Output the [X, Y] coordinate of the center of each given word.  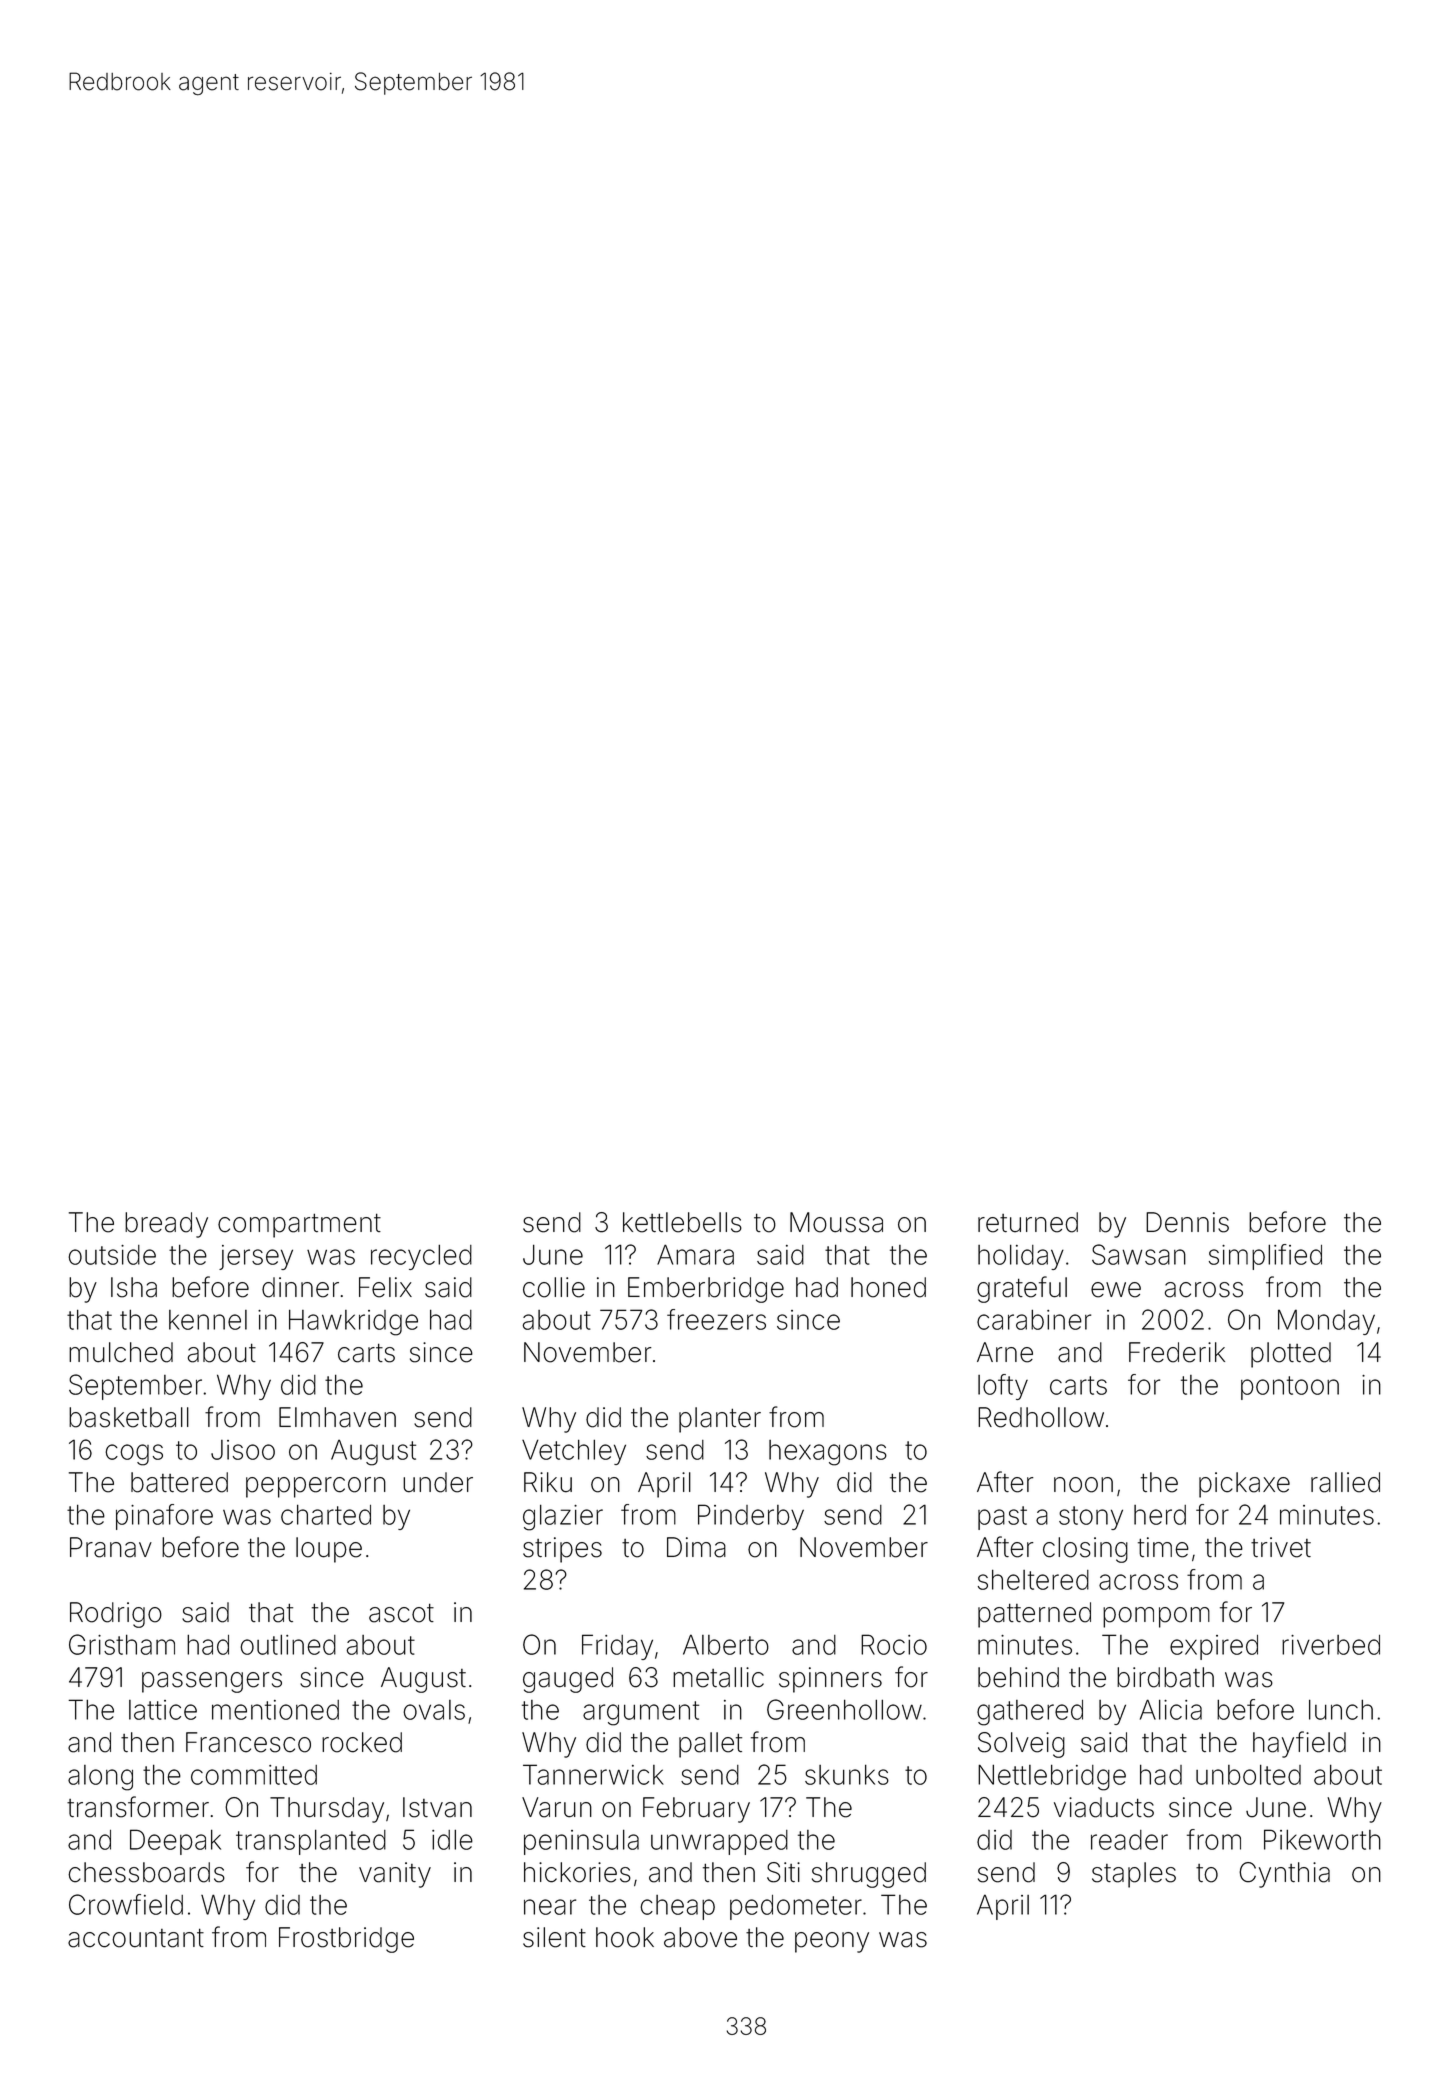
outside [112, 1255]
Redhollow [1041, 1417]
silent [554, 1937]
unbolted [1248, 1774]
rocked [362, 1742]
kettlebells [682, 1222]
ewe [1116, 1290]
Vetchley [574, 1452]
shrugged [869, 1875]
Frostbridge [346, 1940]
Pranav [111, 1547]
